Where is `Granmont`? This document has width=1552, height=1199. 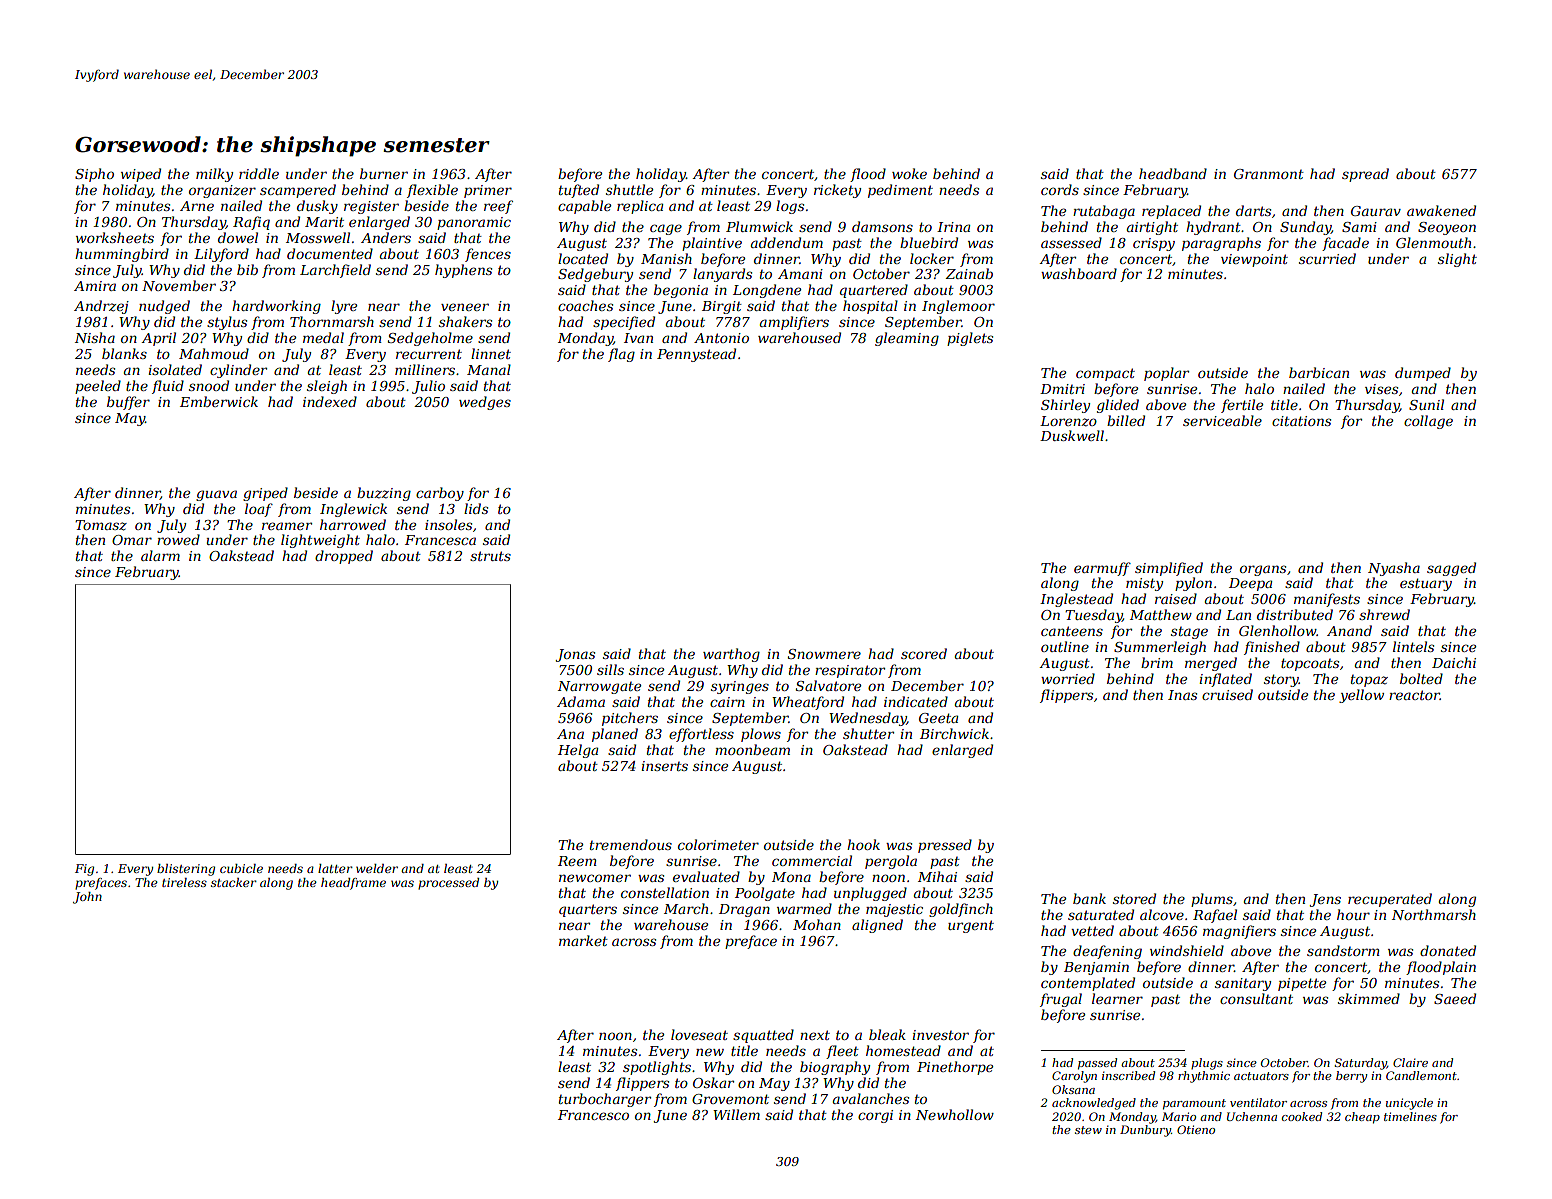
Granmont is located at coordinates (1269, 174).
